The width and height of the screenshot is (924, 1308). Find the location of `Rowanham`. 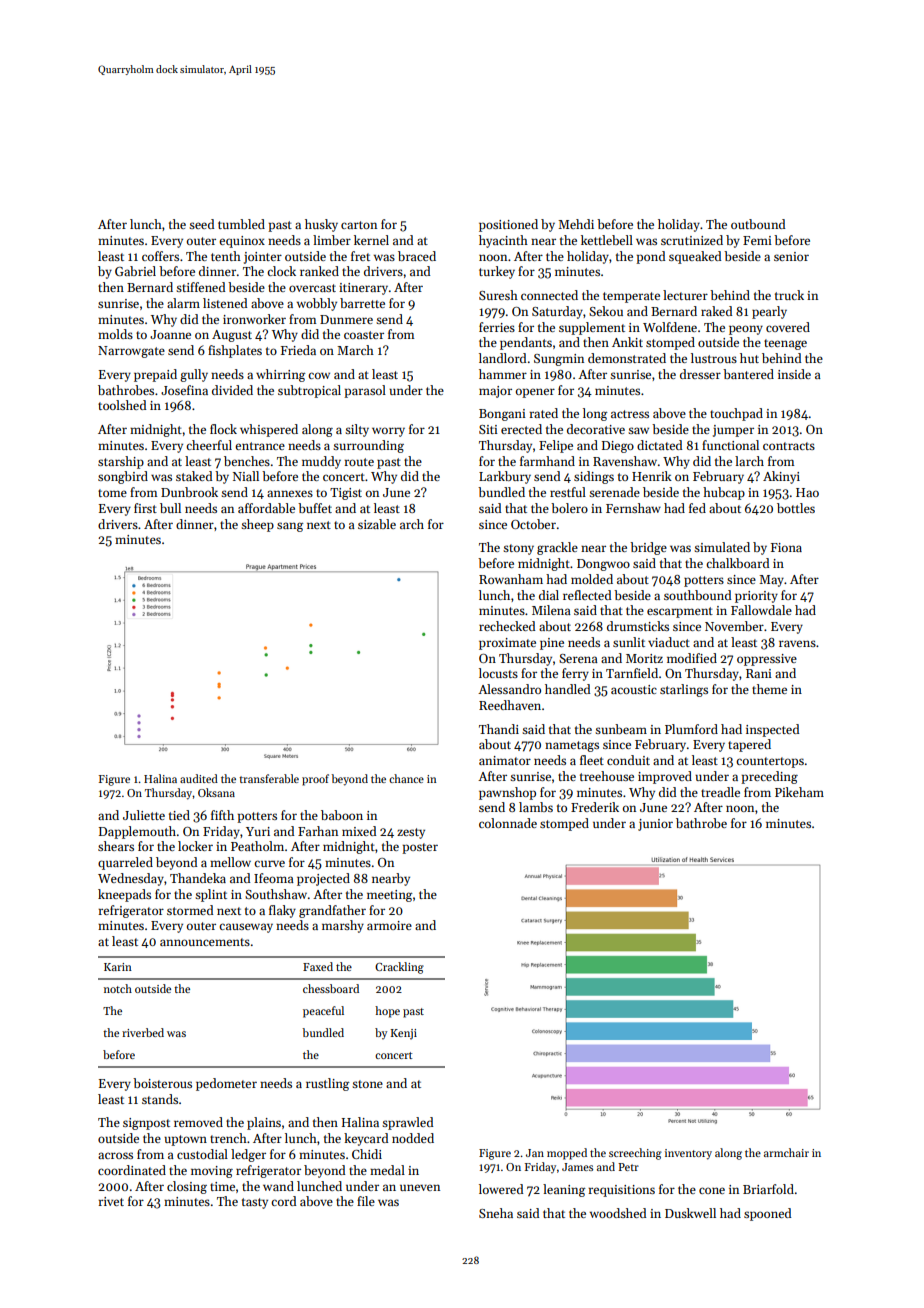

Rowanham is located at coordinates (511, 579).
